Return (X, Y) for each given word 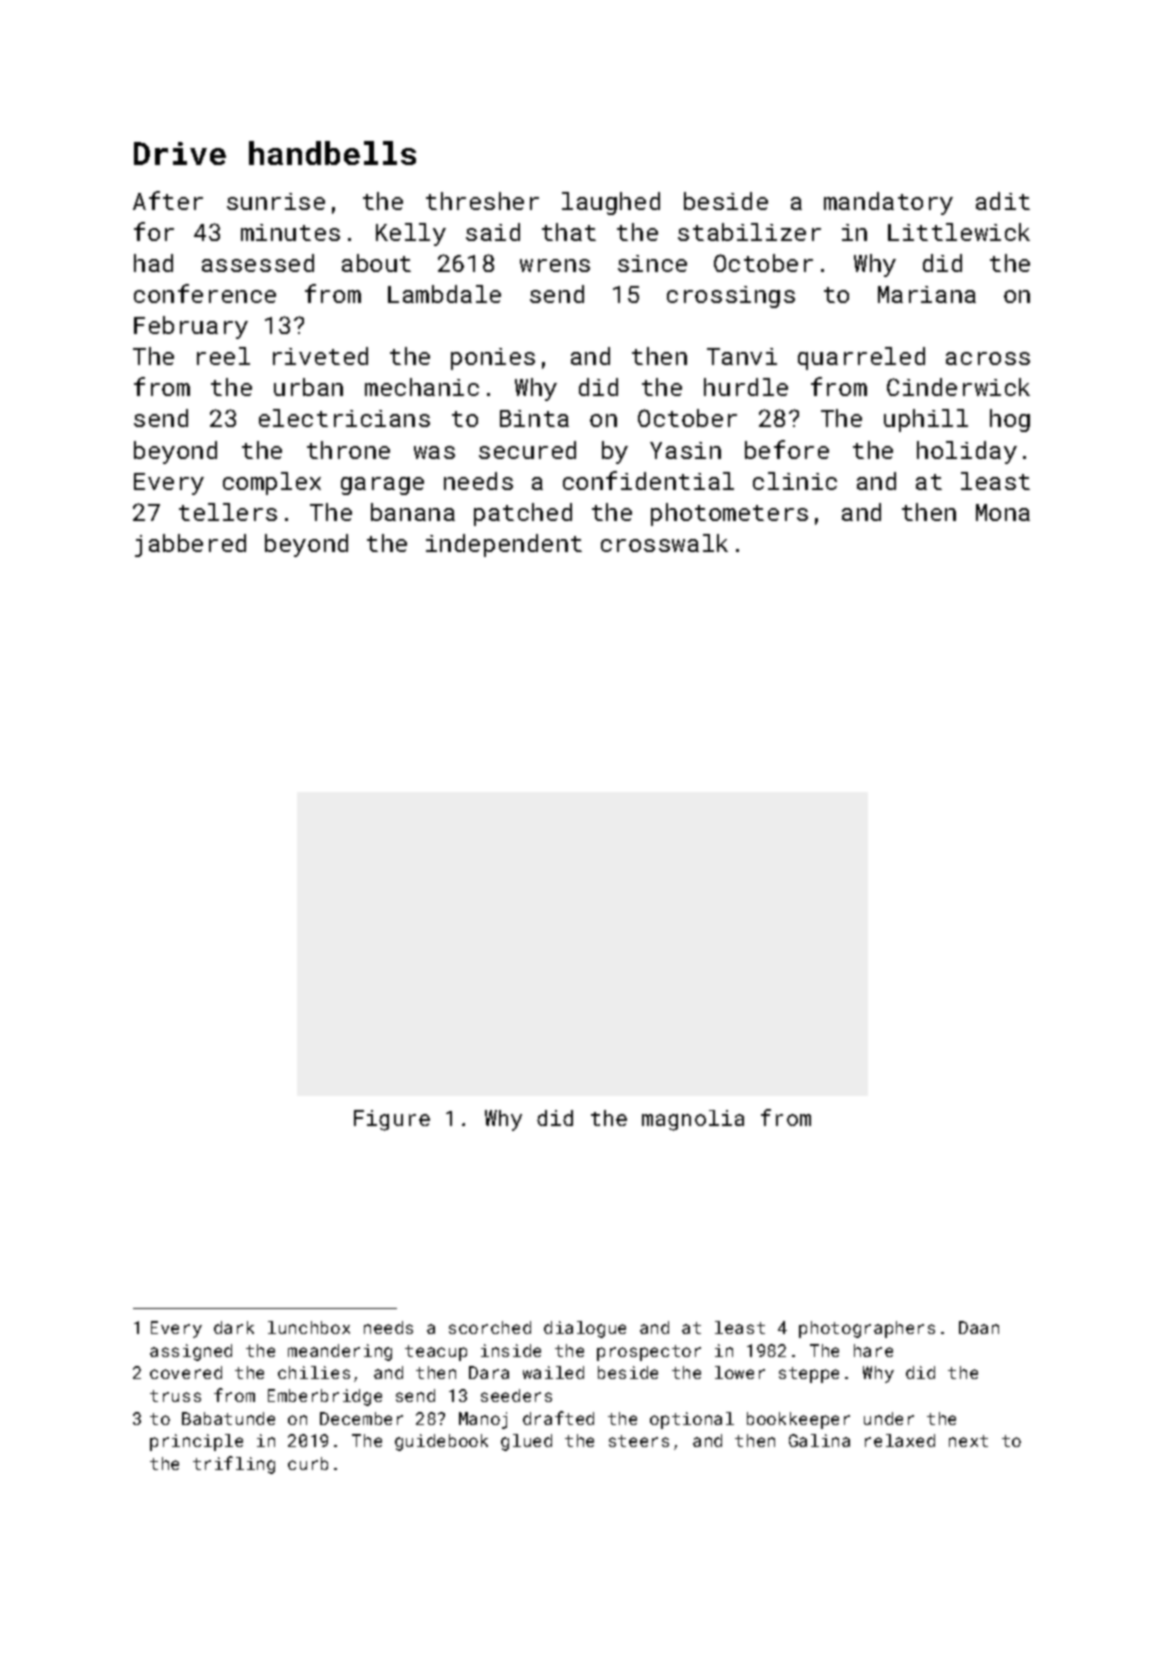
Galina (819, 1440)
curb (308, 1463)
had (153, 263)
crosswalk (664, 543)
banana (413, 512)
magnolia (693, 1120)
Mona (1003, 512)
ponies (493, 359)
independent (504, 545)
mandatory (888, 203)
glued (526, 1442)
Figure (392, 1120)
